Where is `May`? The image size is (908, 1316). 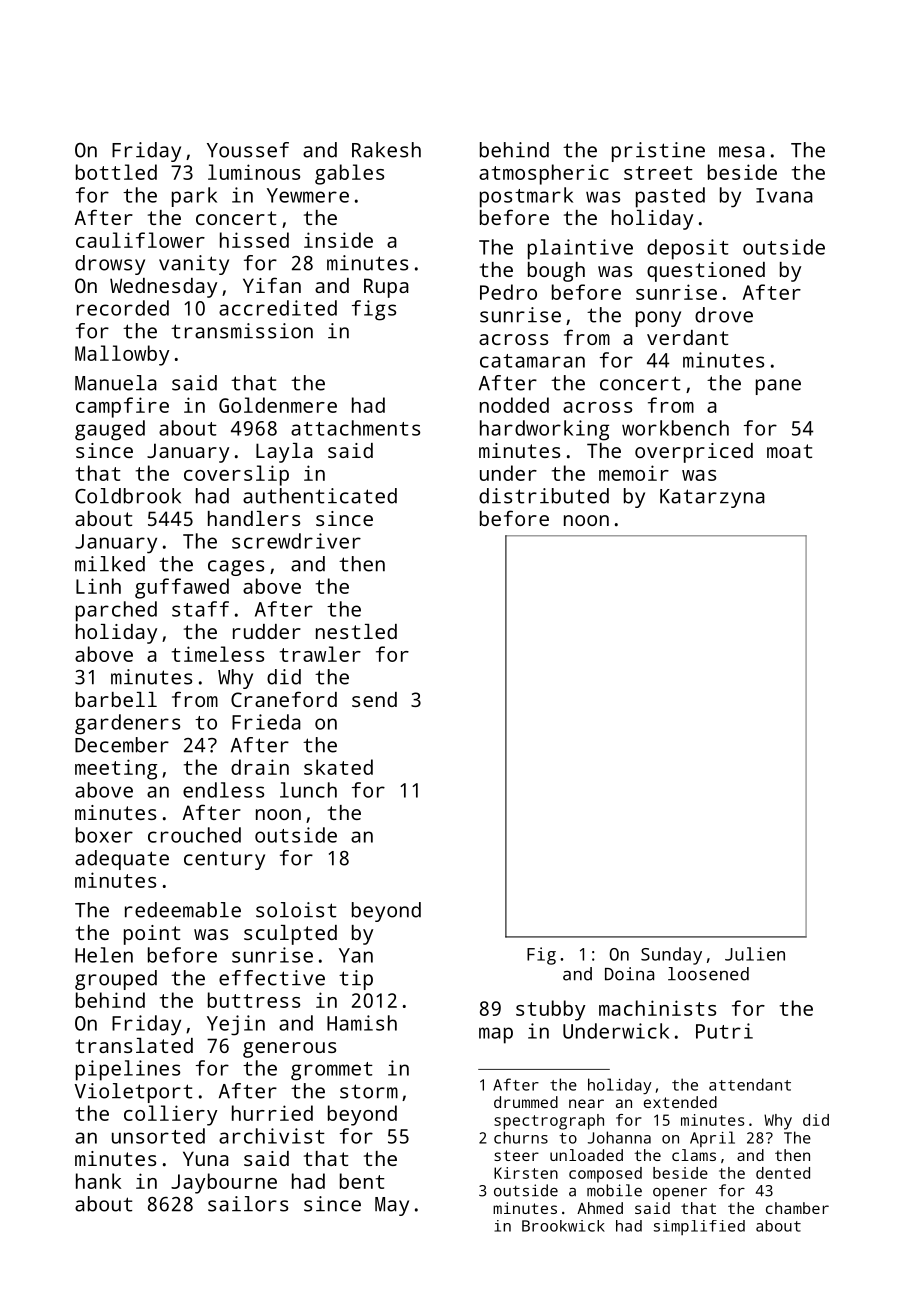
May is located at coordinates (392, 1206).
